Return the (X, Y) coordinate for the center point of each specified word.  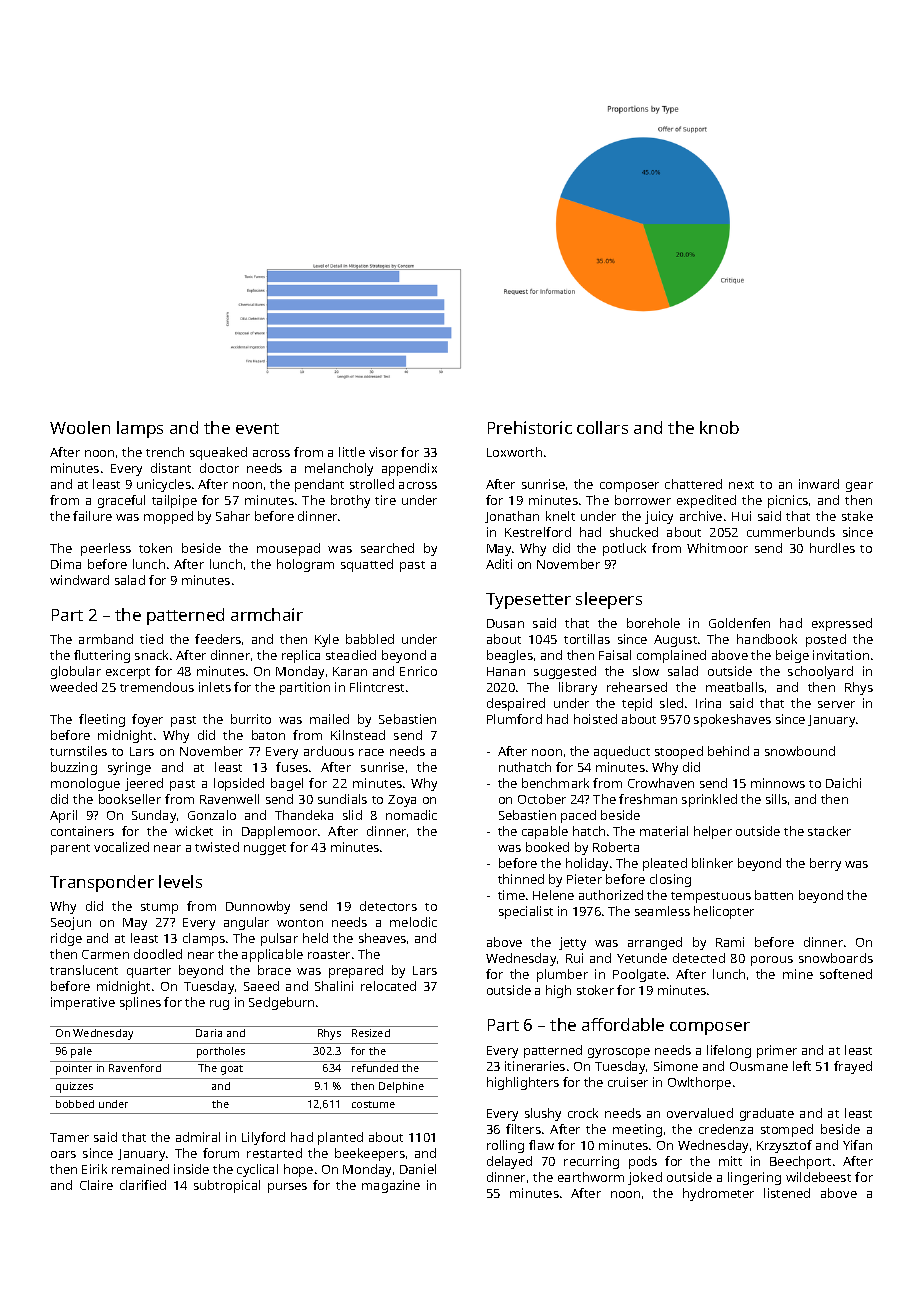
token (155, 548)
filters (523, 1129)
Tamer (69, 1137)
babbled (370, 639)
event (257, 428)
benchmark (555, 783)
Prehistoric (530, 427)
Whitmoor (717, 548)
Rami (730, 942)
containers (82, 831)
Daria (209, 1033)
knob (719, 427)
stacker (829, 831)
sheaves (382, 938)
